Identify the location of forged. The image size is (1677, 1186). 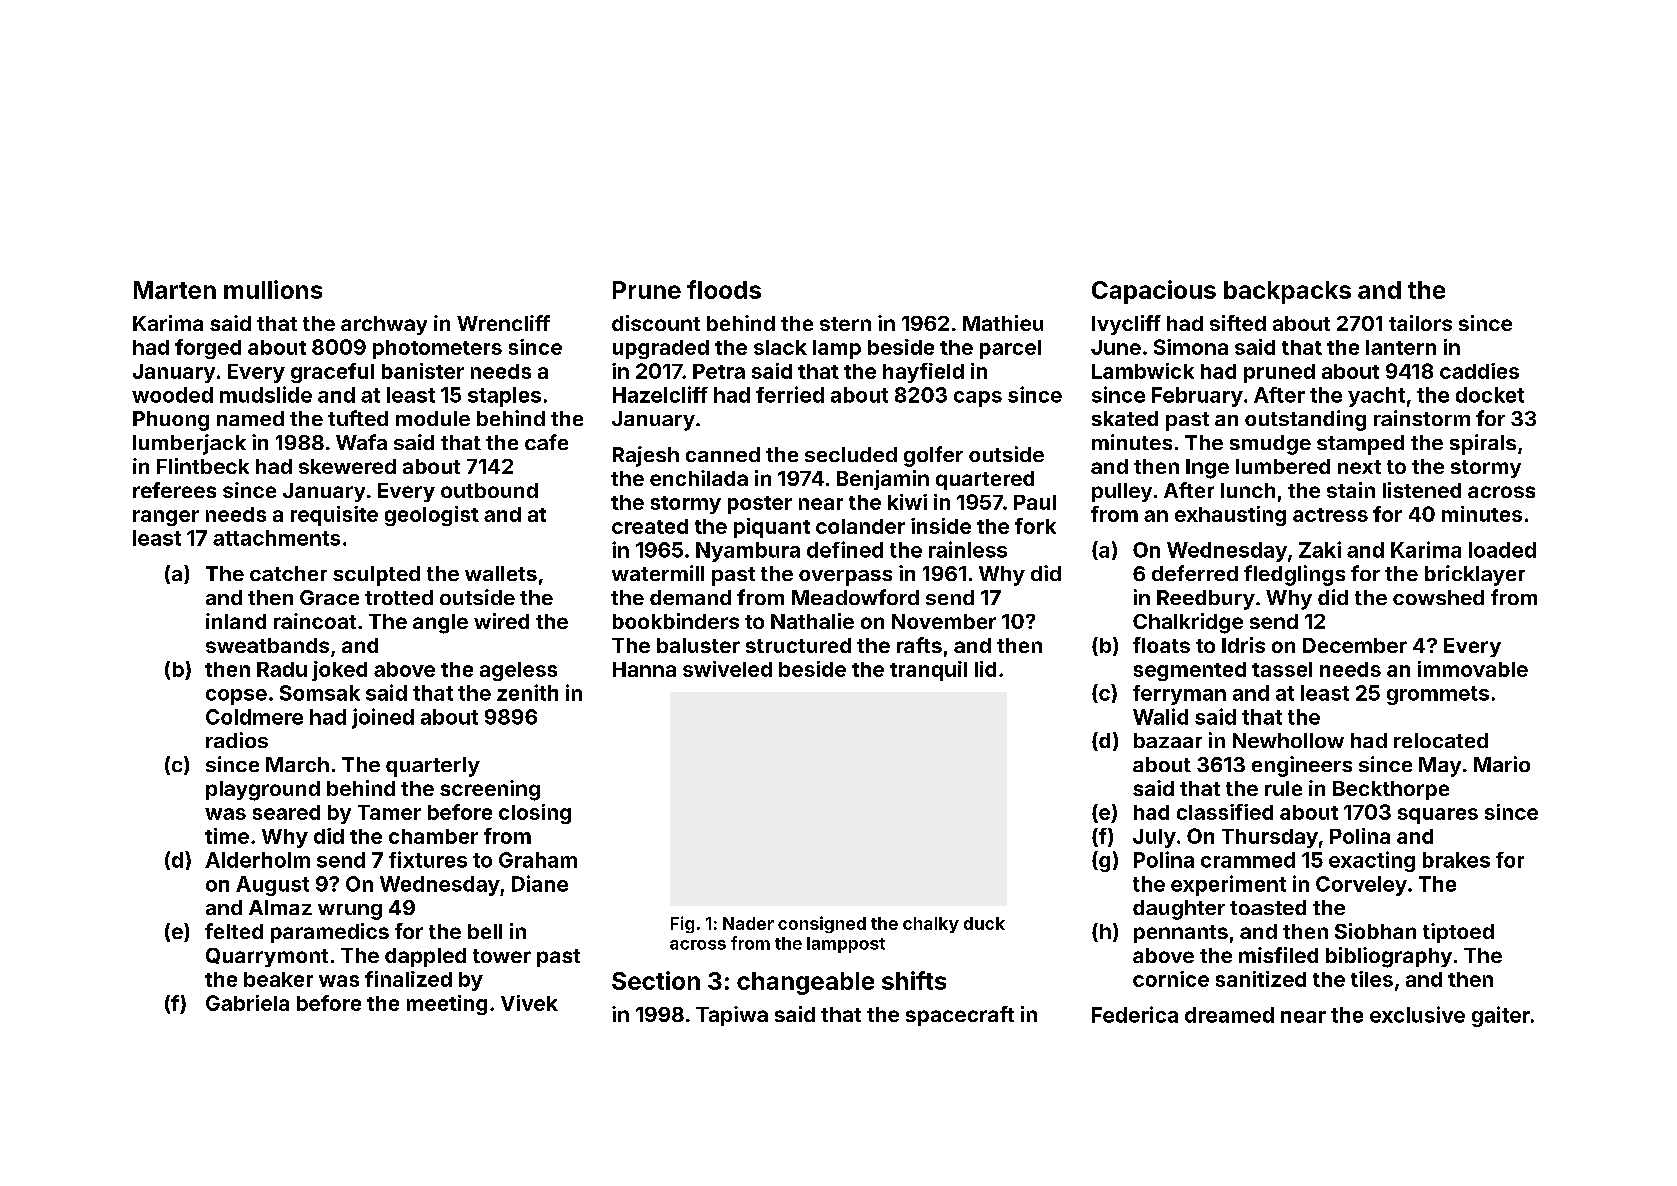
(208, 349).
